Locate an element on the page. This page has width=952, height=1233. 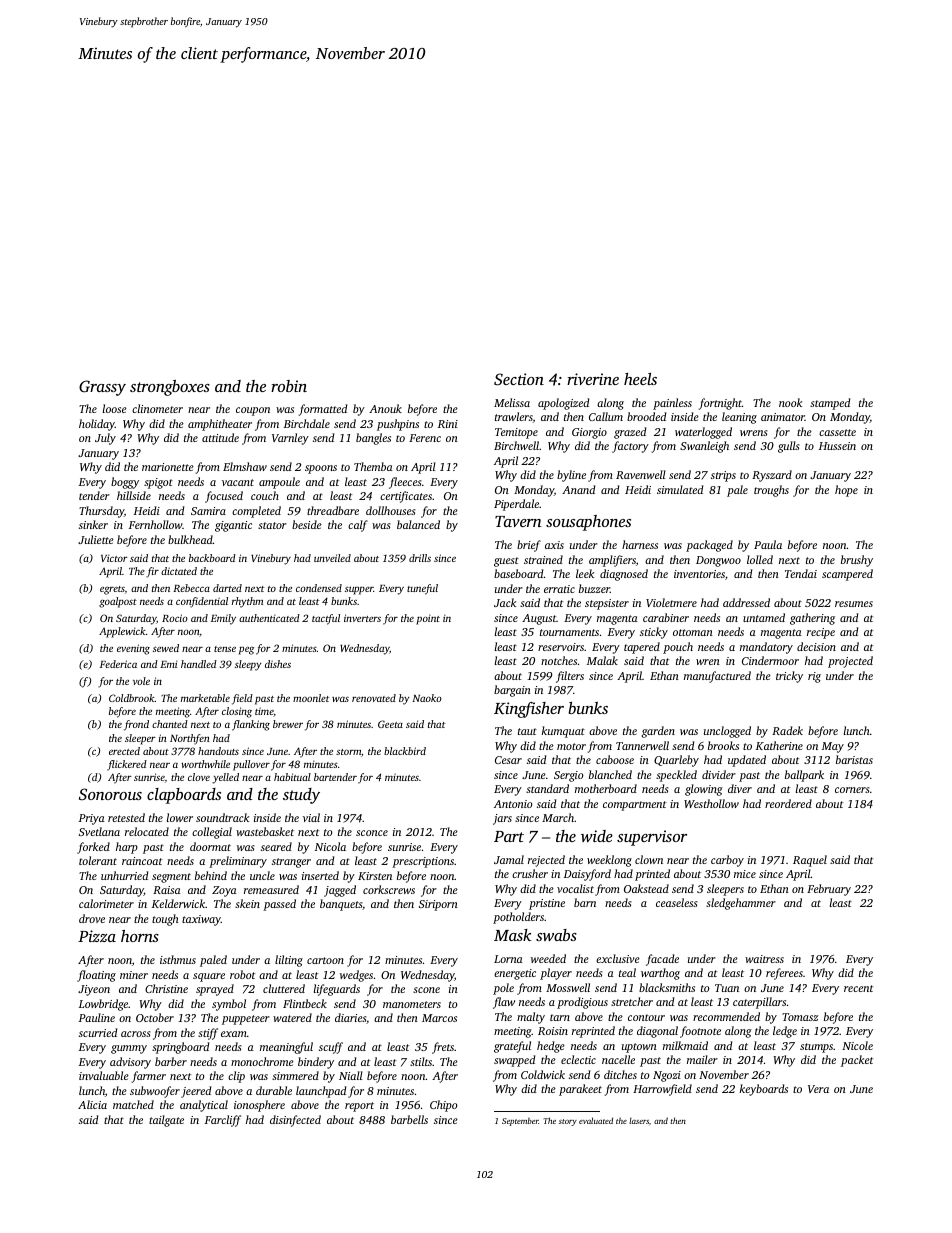
diaries is located at coordinates (350, 1017).
